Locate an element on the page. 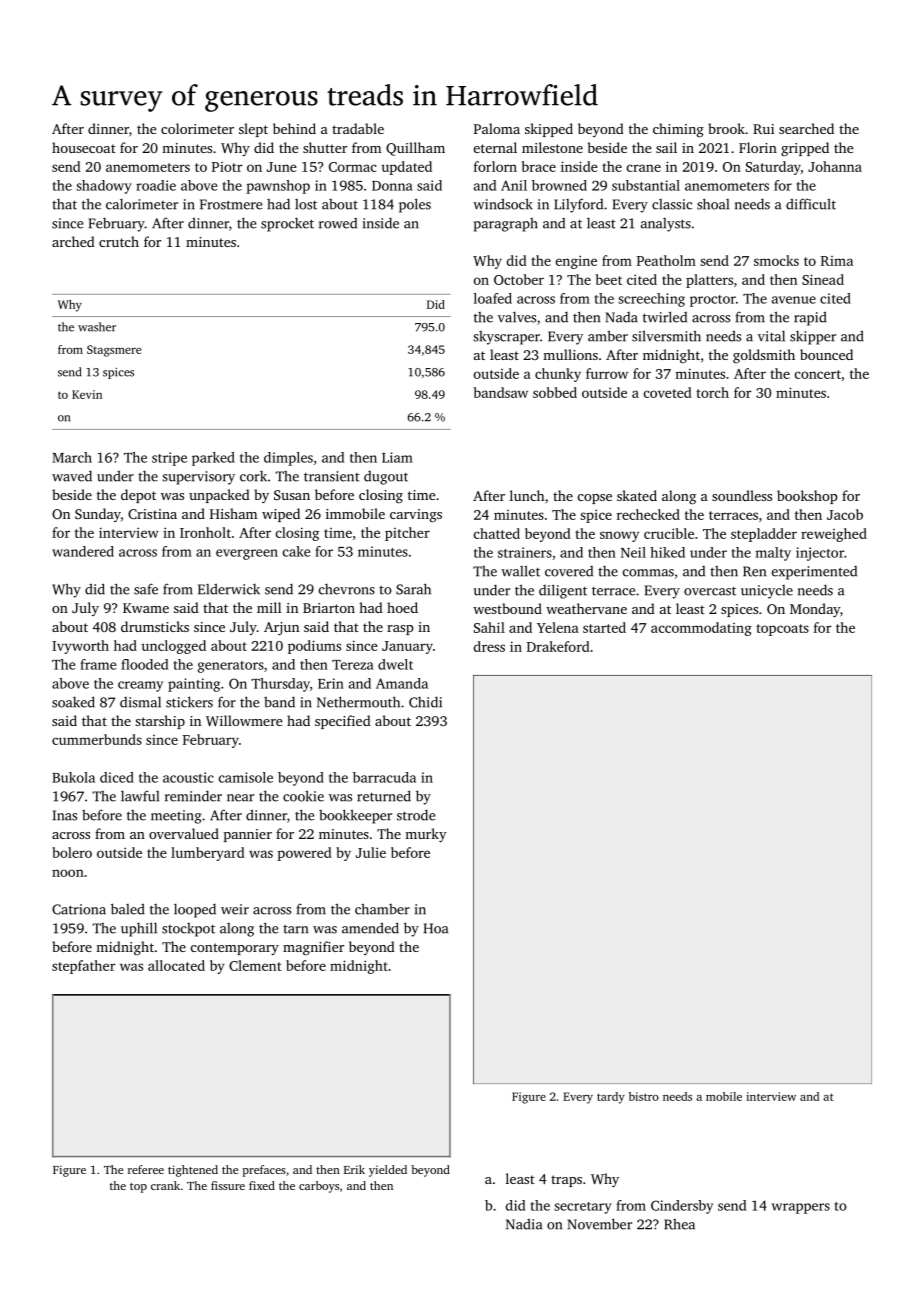 The width and height of the document is (924, 1308). goldsmith is located at coordinates (764, 356).
